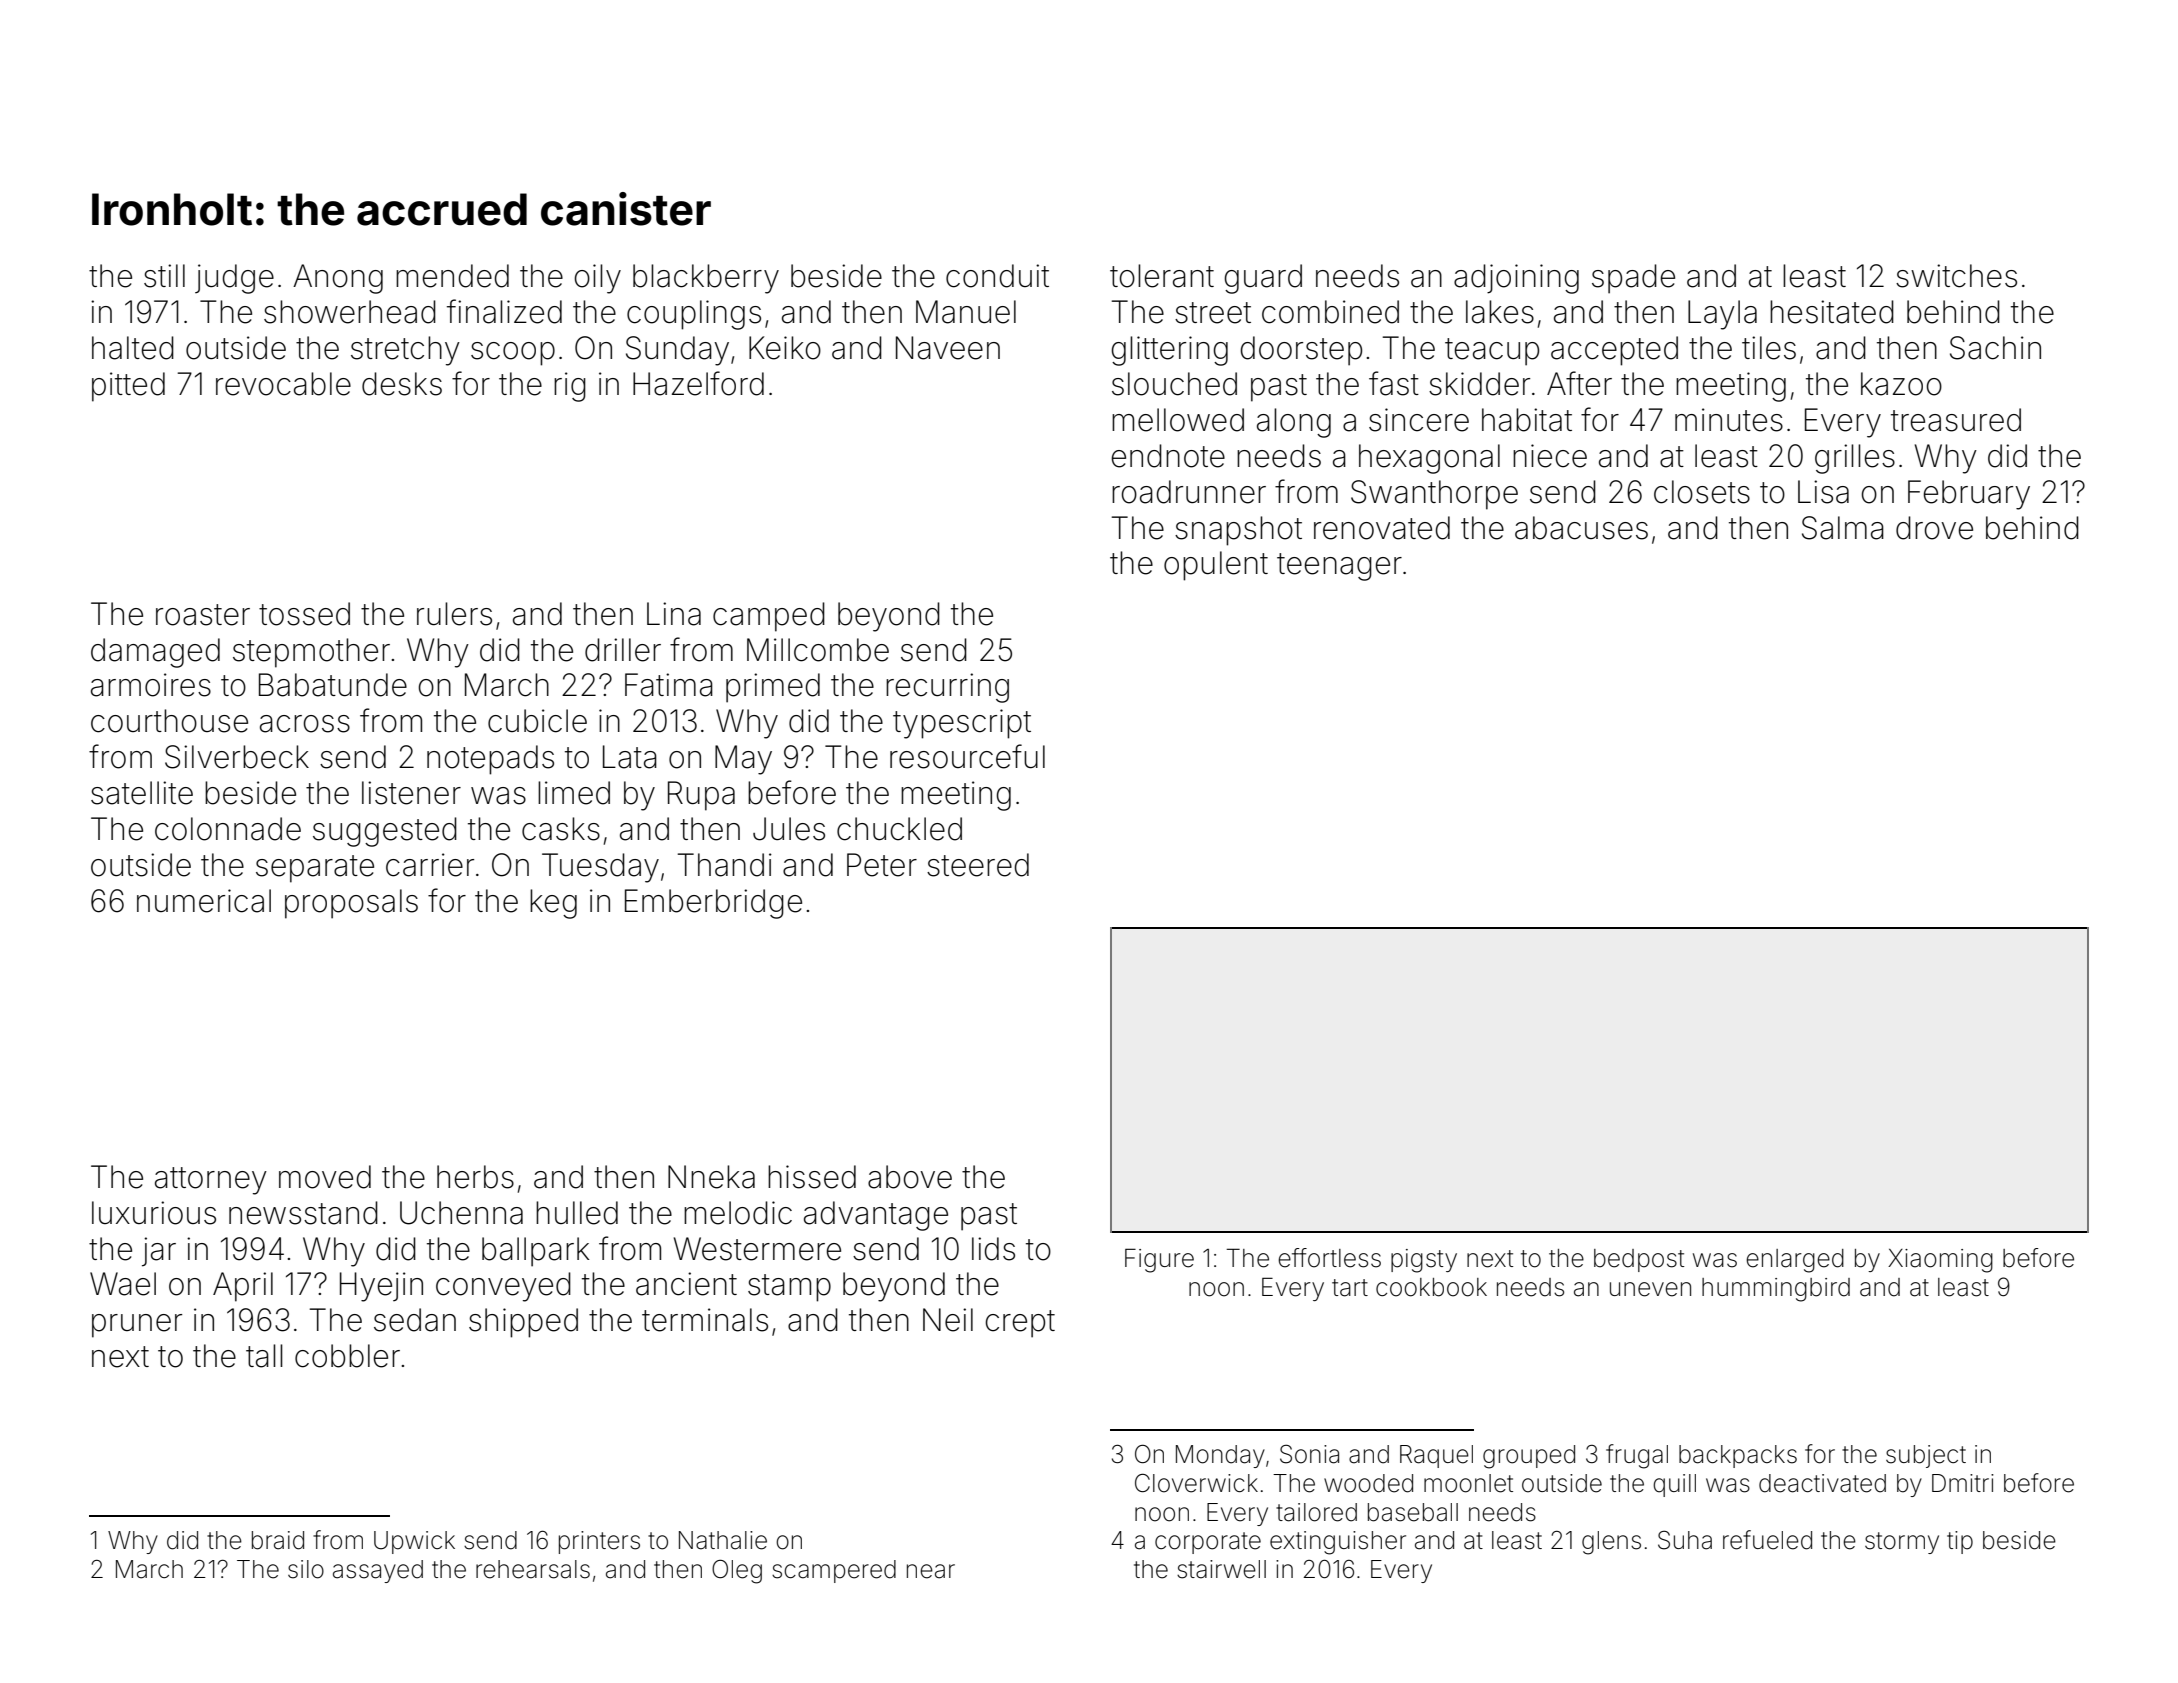 The width and height of the page is (2178, 1683). Describe the element at coordinates (1339, 567) in the page. I see `teenager` at that location.
